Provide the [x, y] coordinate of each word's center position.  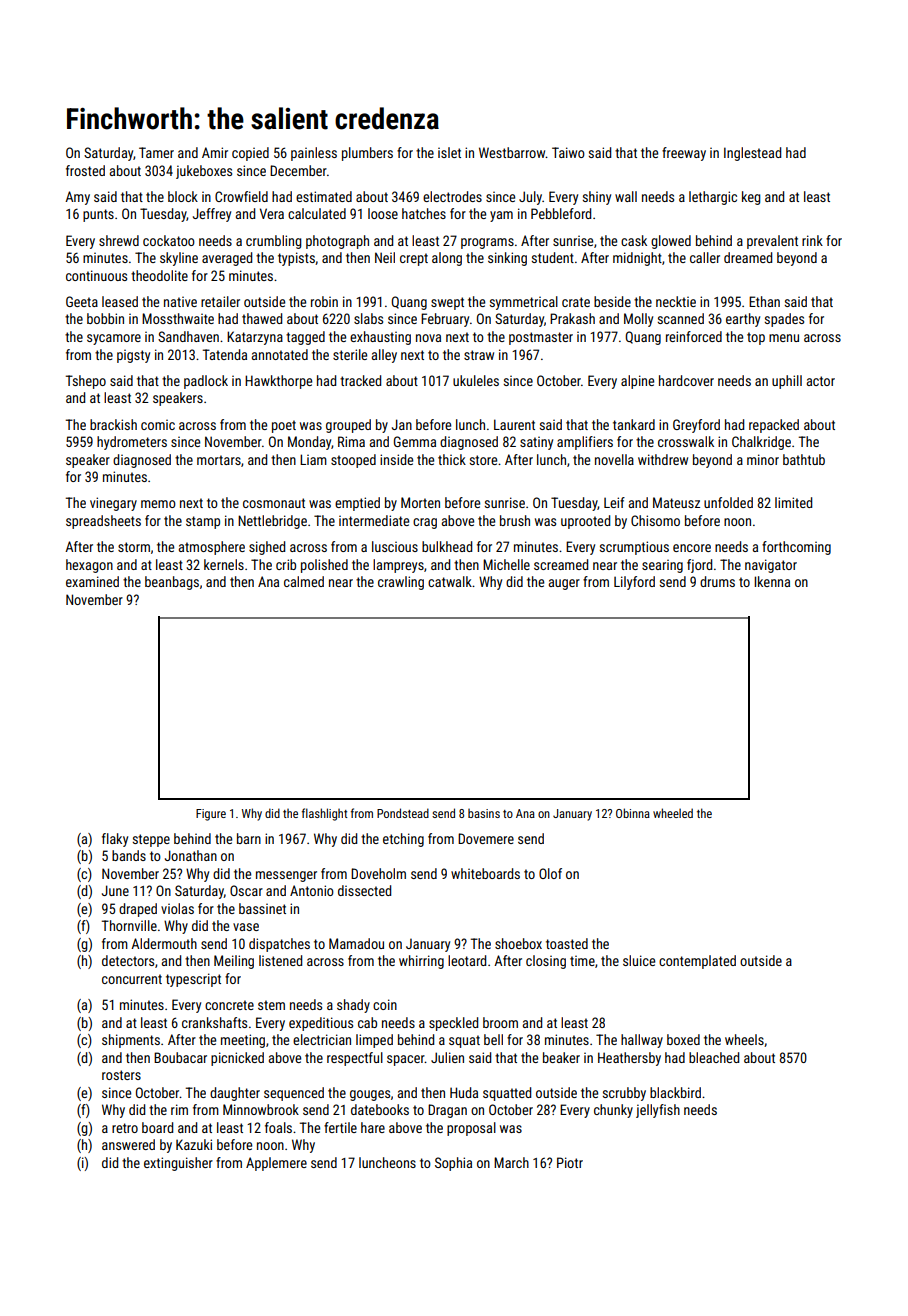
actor [821, 381]
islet [449, 152]
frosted [85, 170]
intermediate [374, 520]
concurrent [132, 979]
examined [92, 581]
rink [812, 240]
